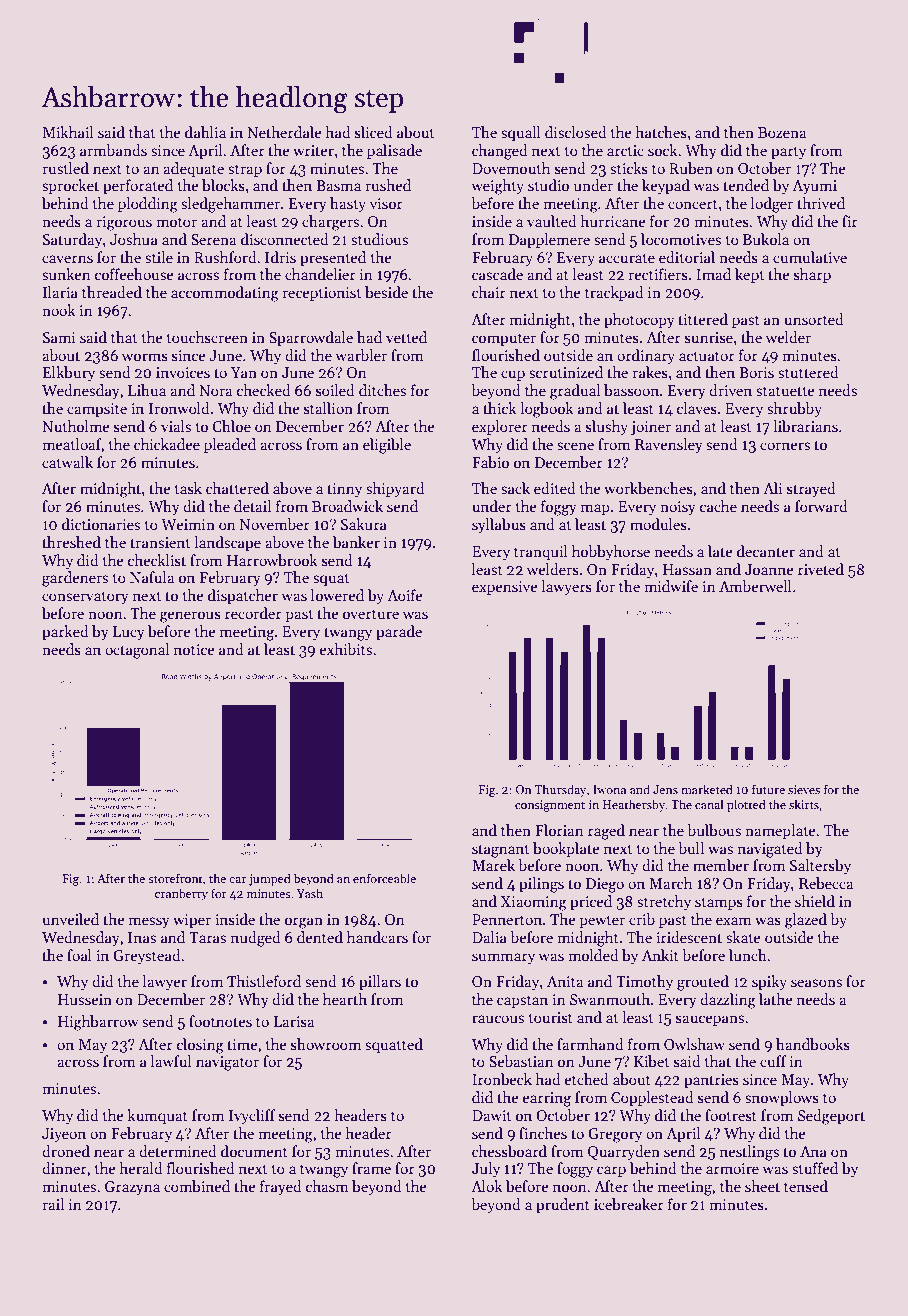 The height and width of the image is (1316, 908). Describe the element at coordinates (113, 150) in the image. I see `armbands` at that location.
